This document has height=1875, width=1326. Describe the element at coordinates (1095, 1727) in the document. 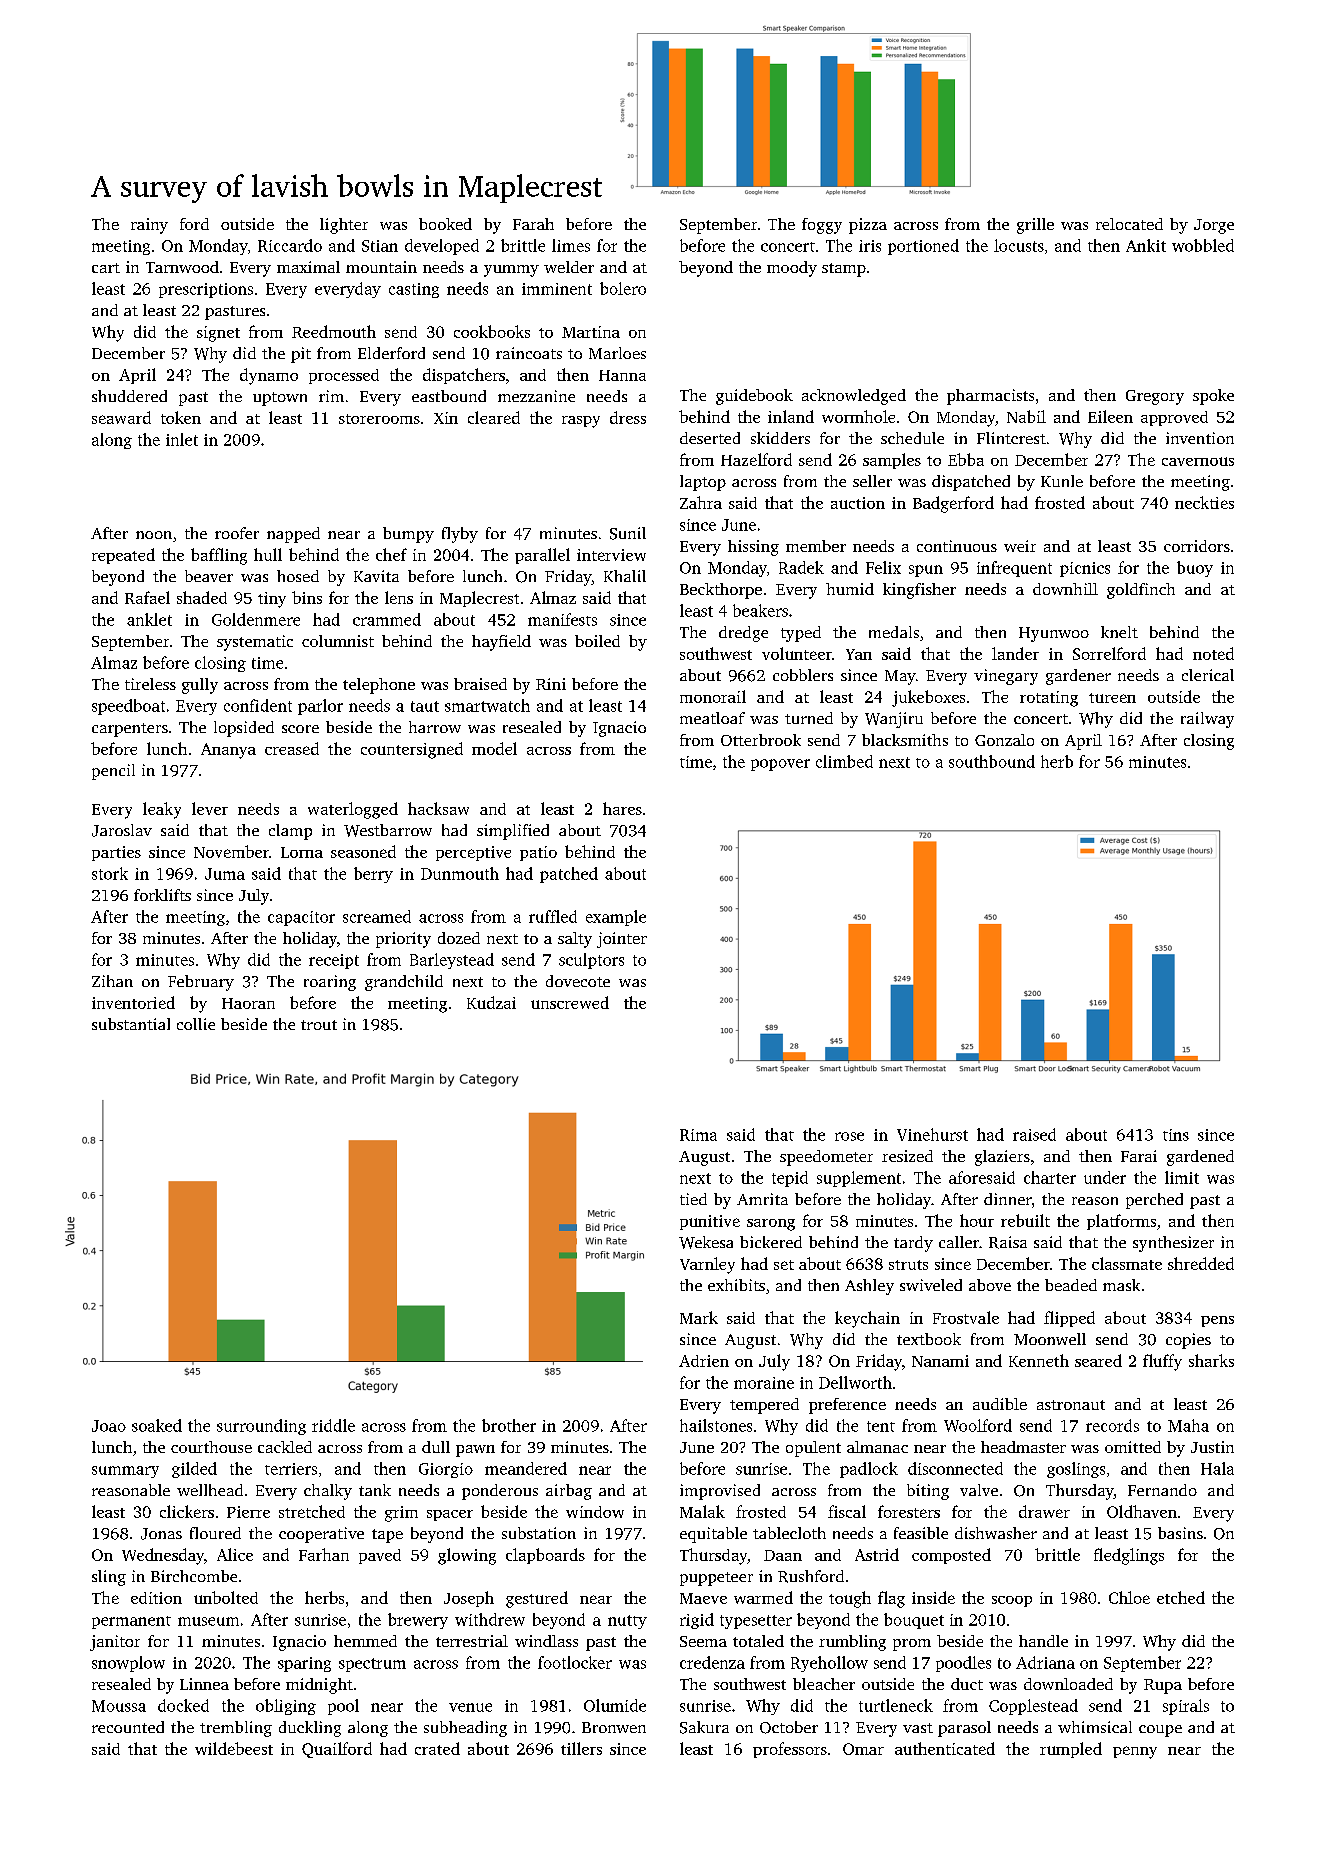

I see `whimsical` at that location.
